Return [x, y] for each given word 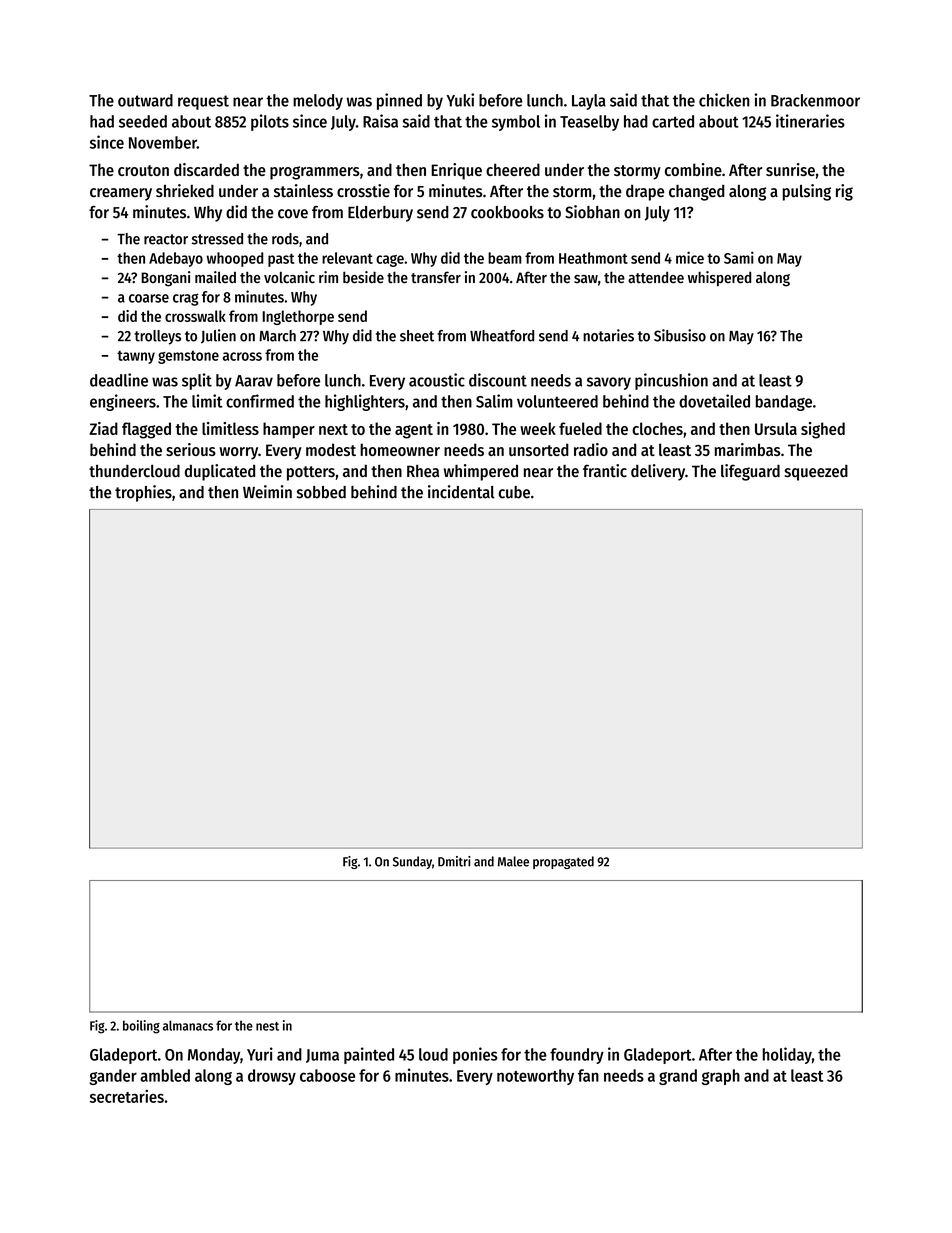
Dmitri [454, 861]
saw [586, 279]
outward [145, 100]
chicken [724, 100]
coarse [149, 298]
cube [514, 492]
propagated [563, 862]
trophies [143, 493]
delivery [658, 472]
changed [697, 193]
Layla [589, 102]
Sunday [412, 862]
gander [113, 1077]
